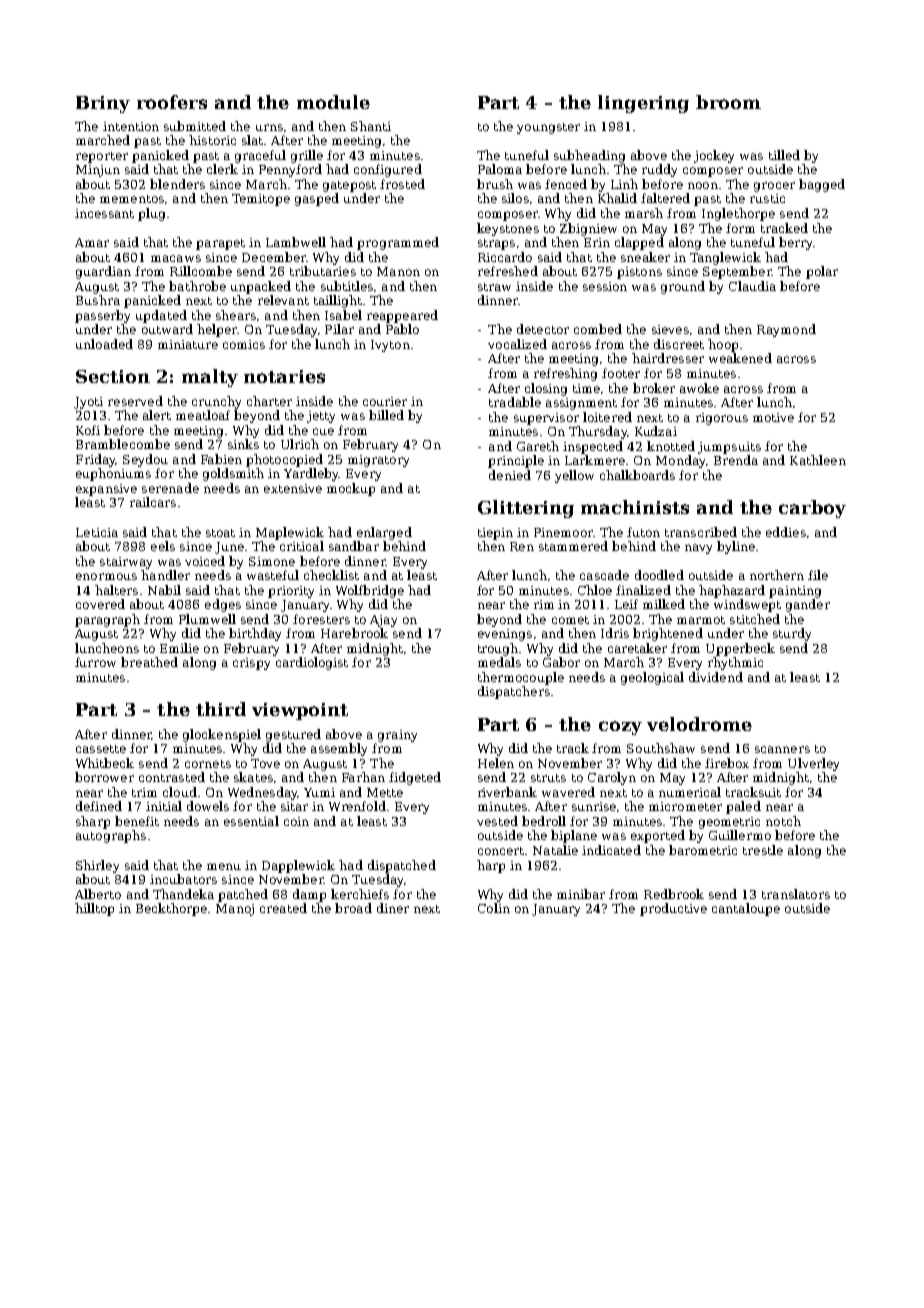 The height and width of the screenshot is (1308, 924). I want to click on cantaloupe, so click(746, 909).
